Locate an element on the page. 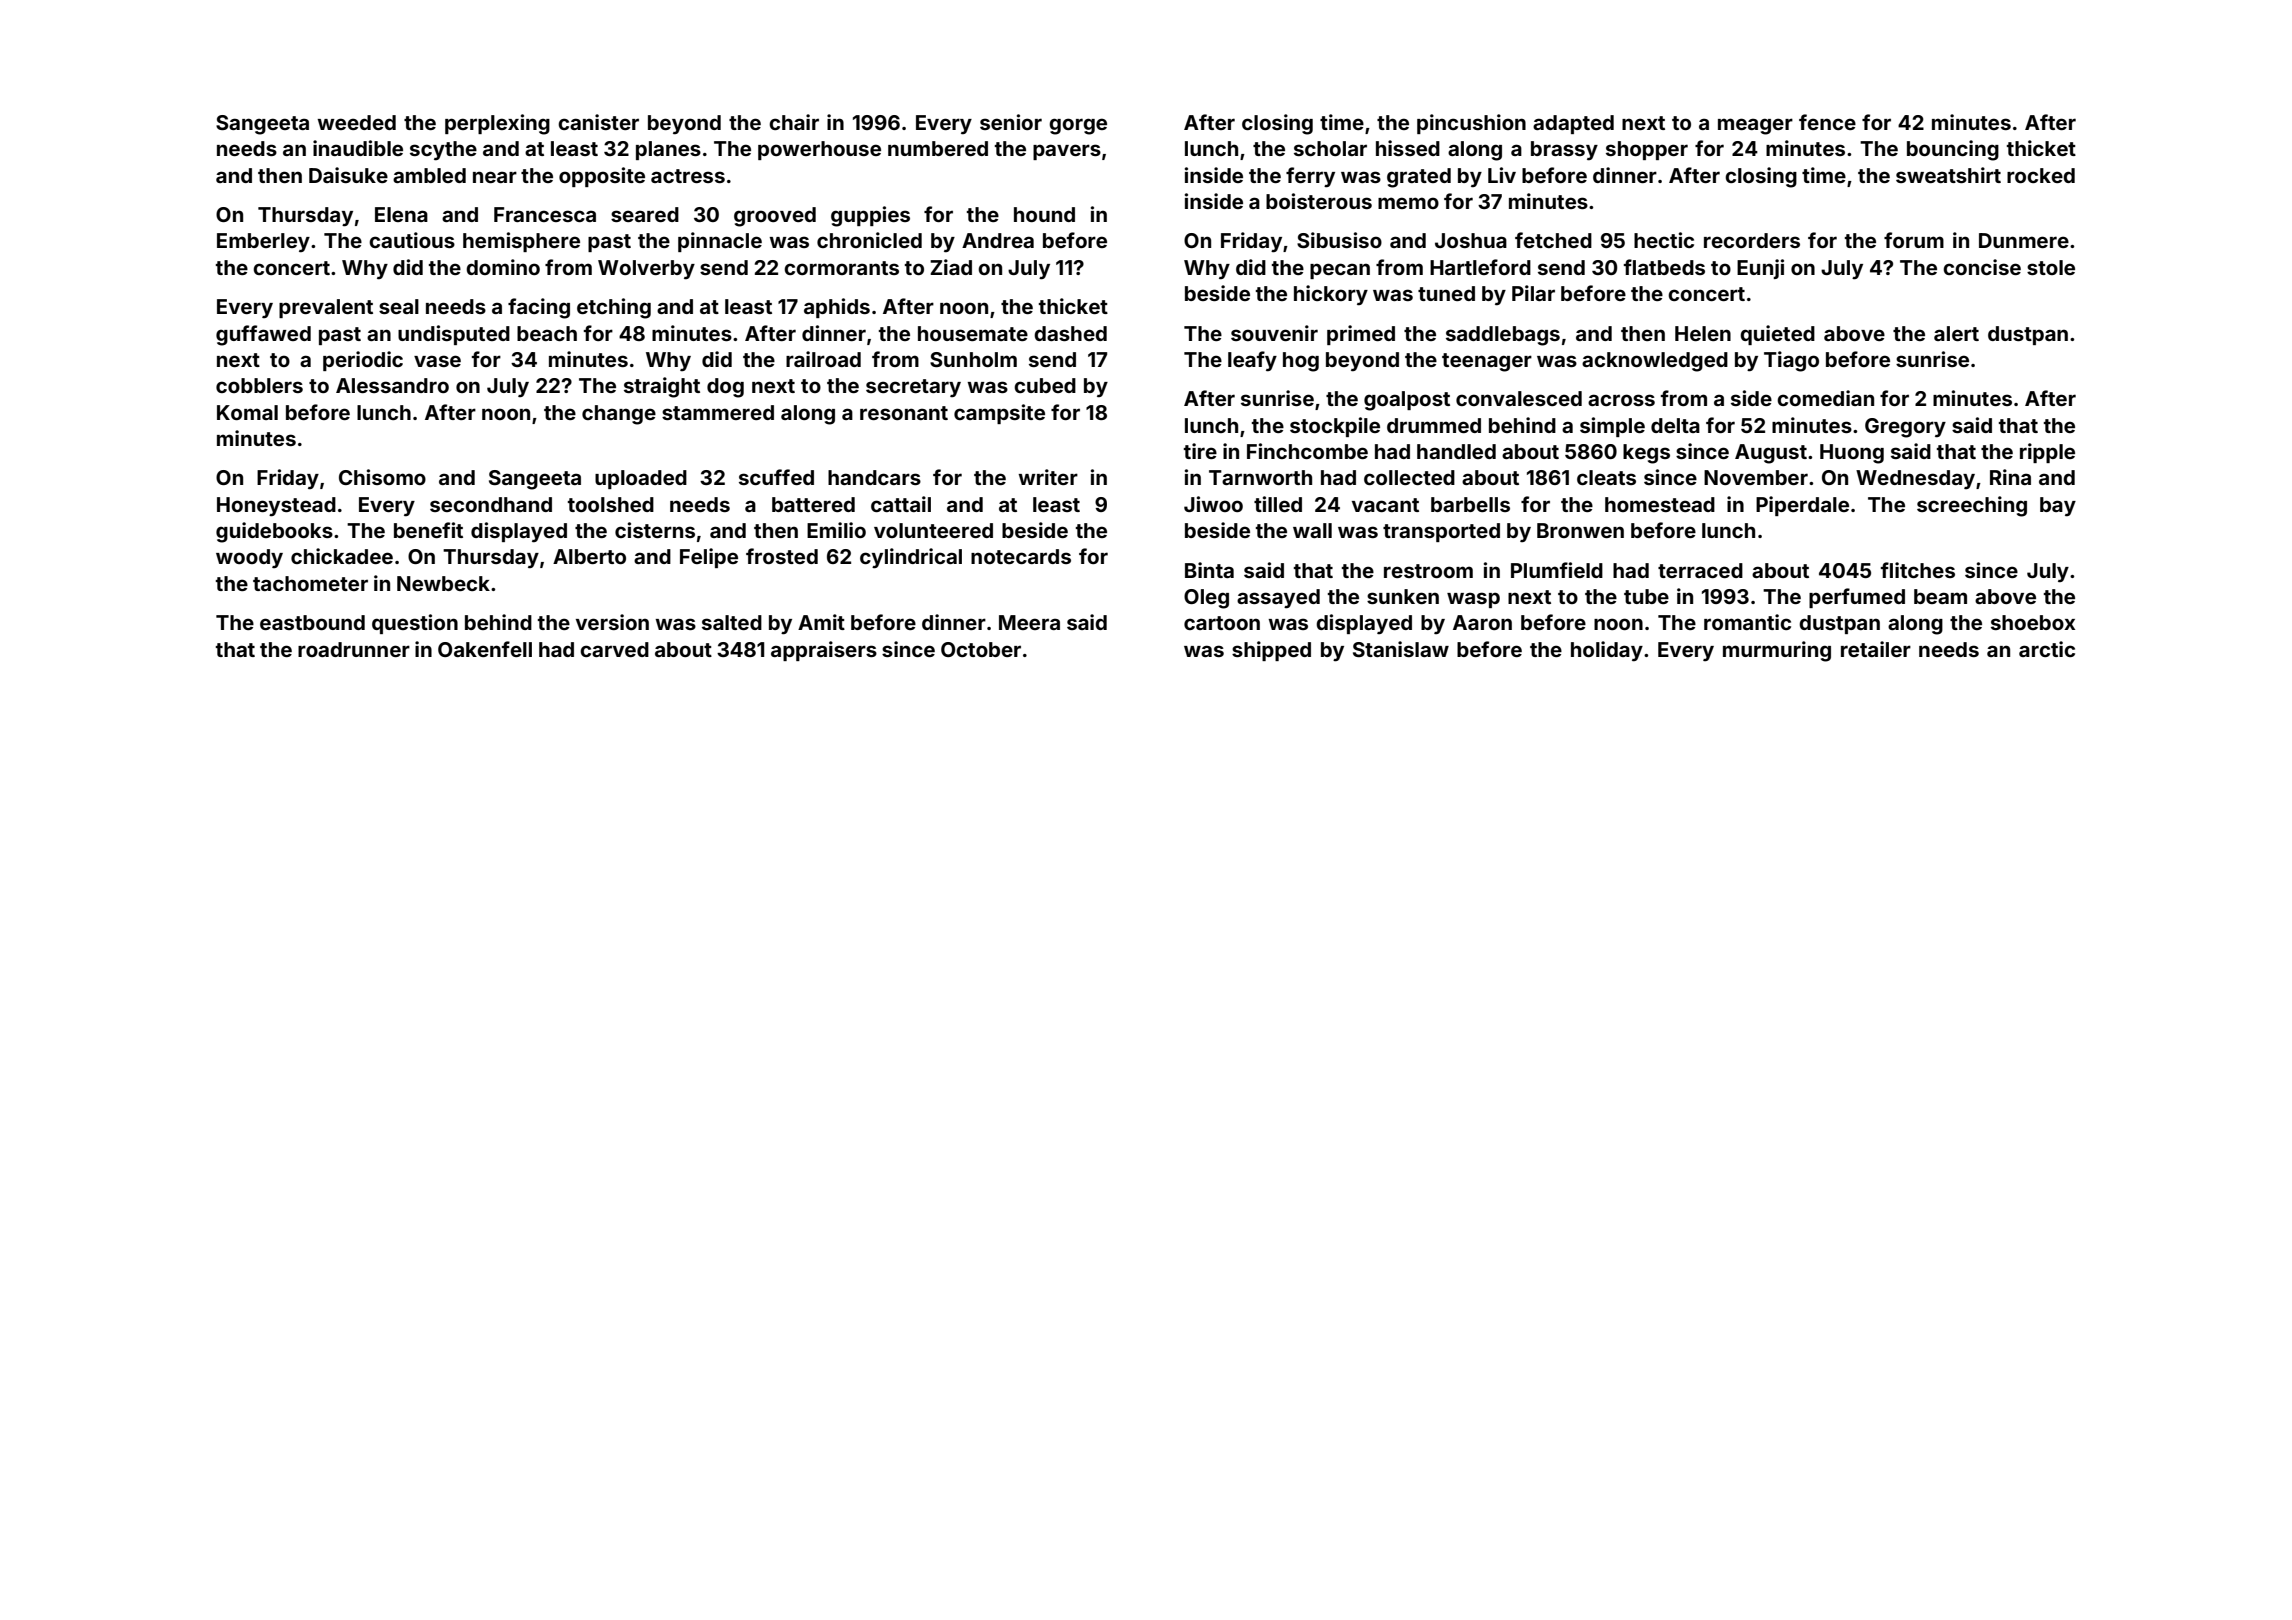 The height and width of the document is (1620, 2292). eastbound is located at coordinates (312, 622).
